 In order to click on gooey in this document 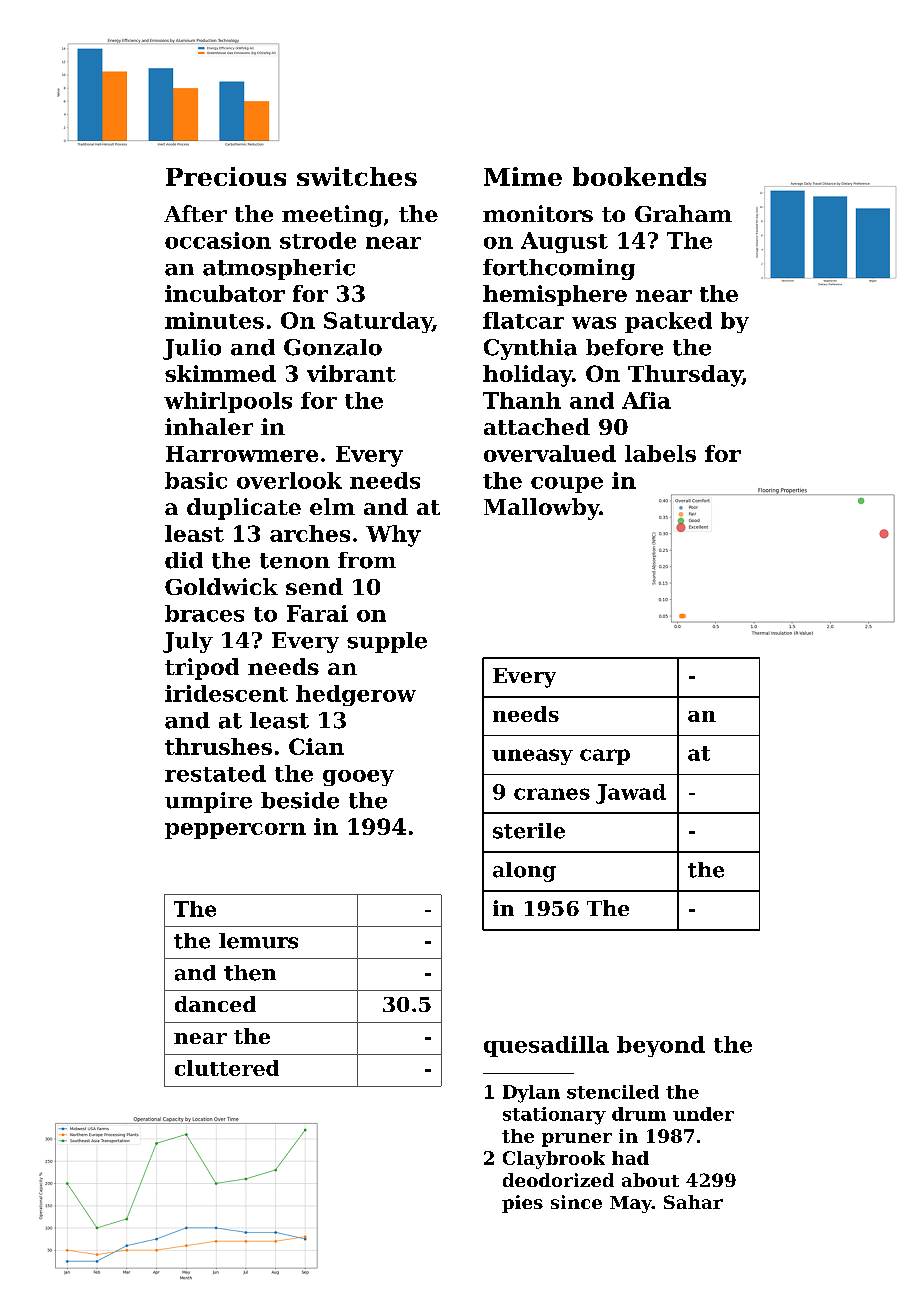, I will do `click(358, 778)`.
